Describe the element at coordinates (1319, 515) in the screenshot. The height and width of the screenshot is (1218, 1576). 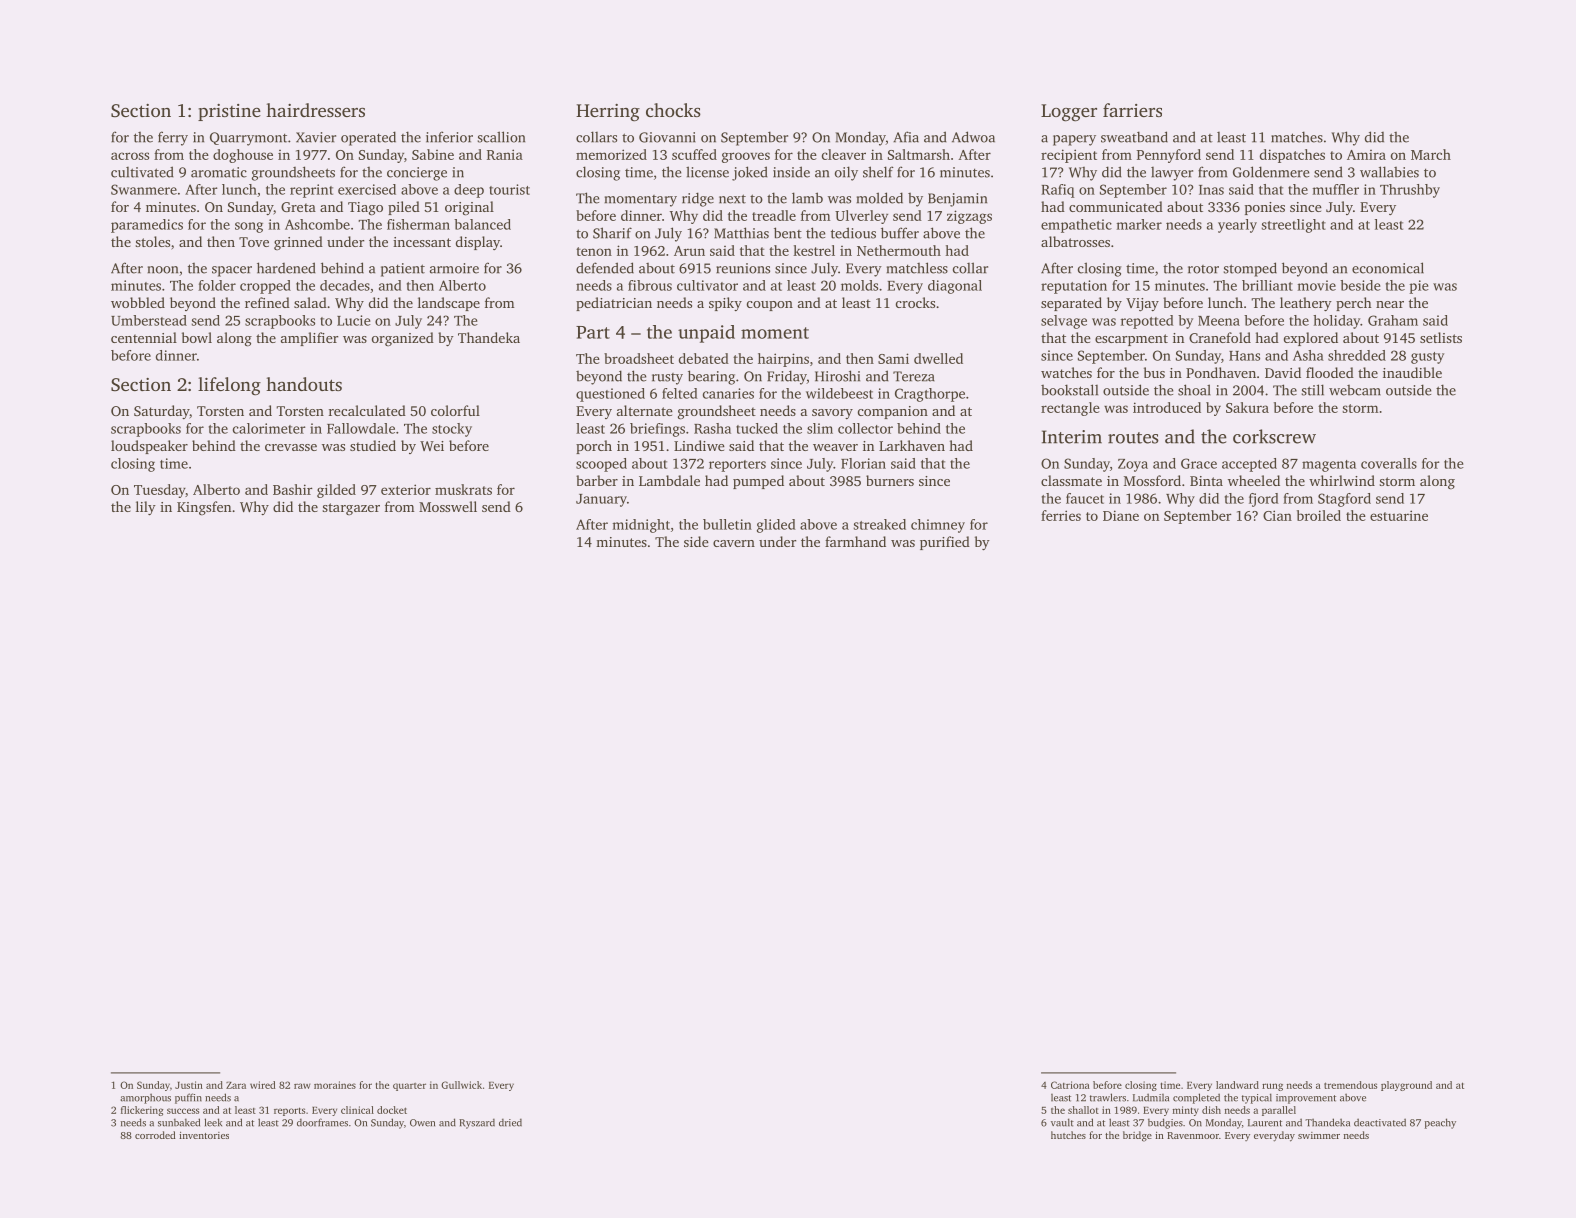
I see `broiled` at that location.
